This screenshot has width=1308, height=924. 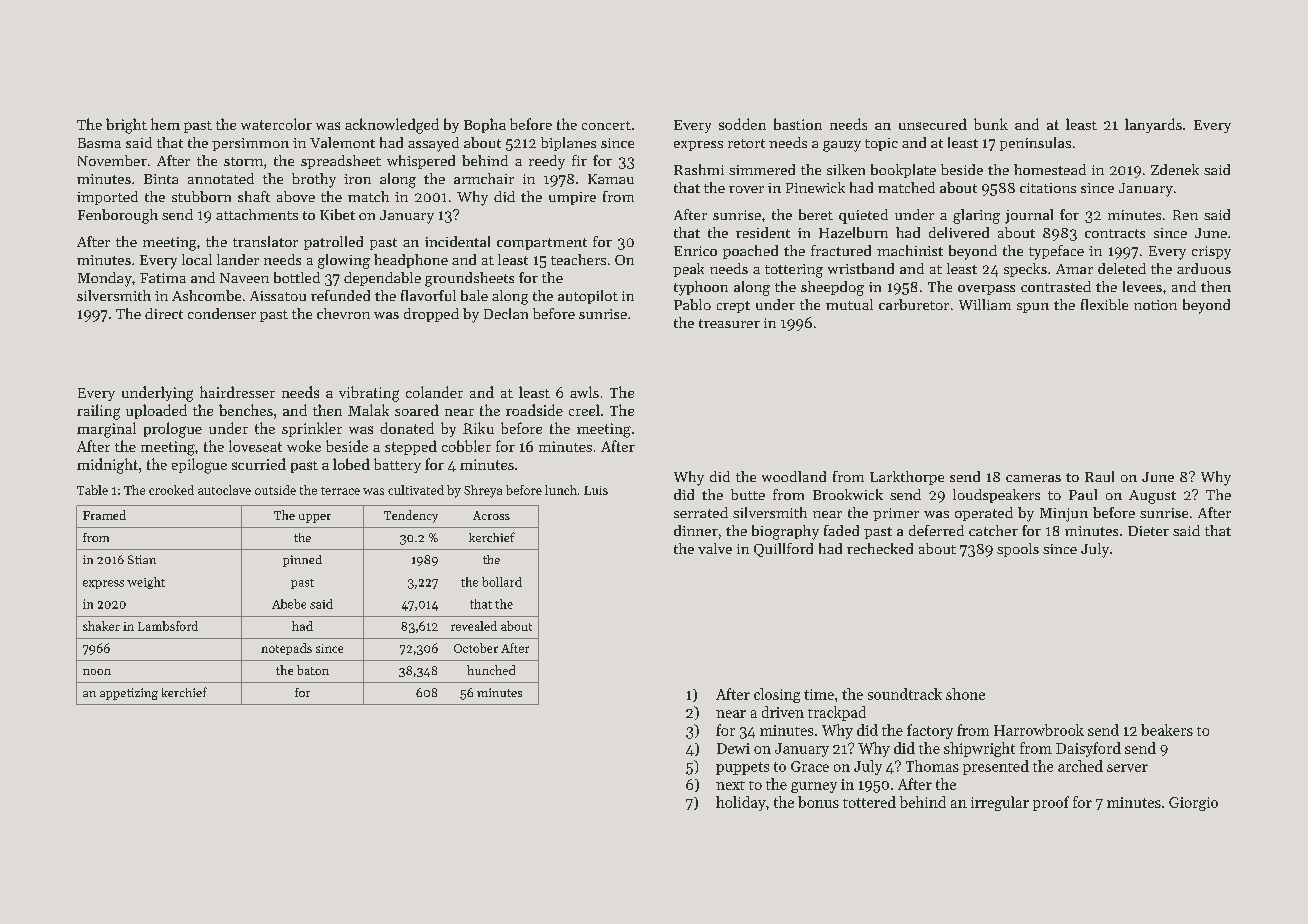 I want to click on sprinkler, so click(x=312, y=429).
